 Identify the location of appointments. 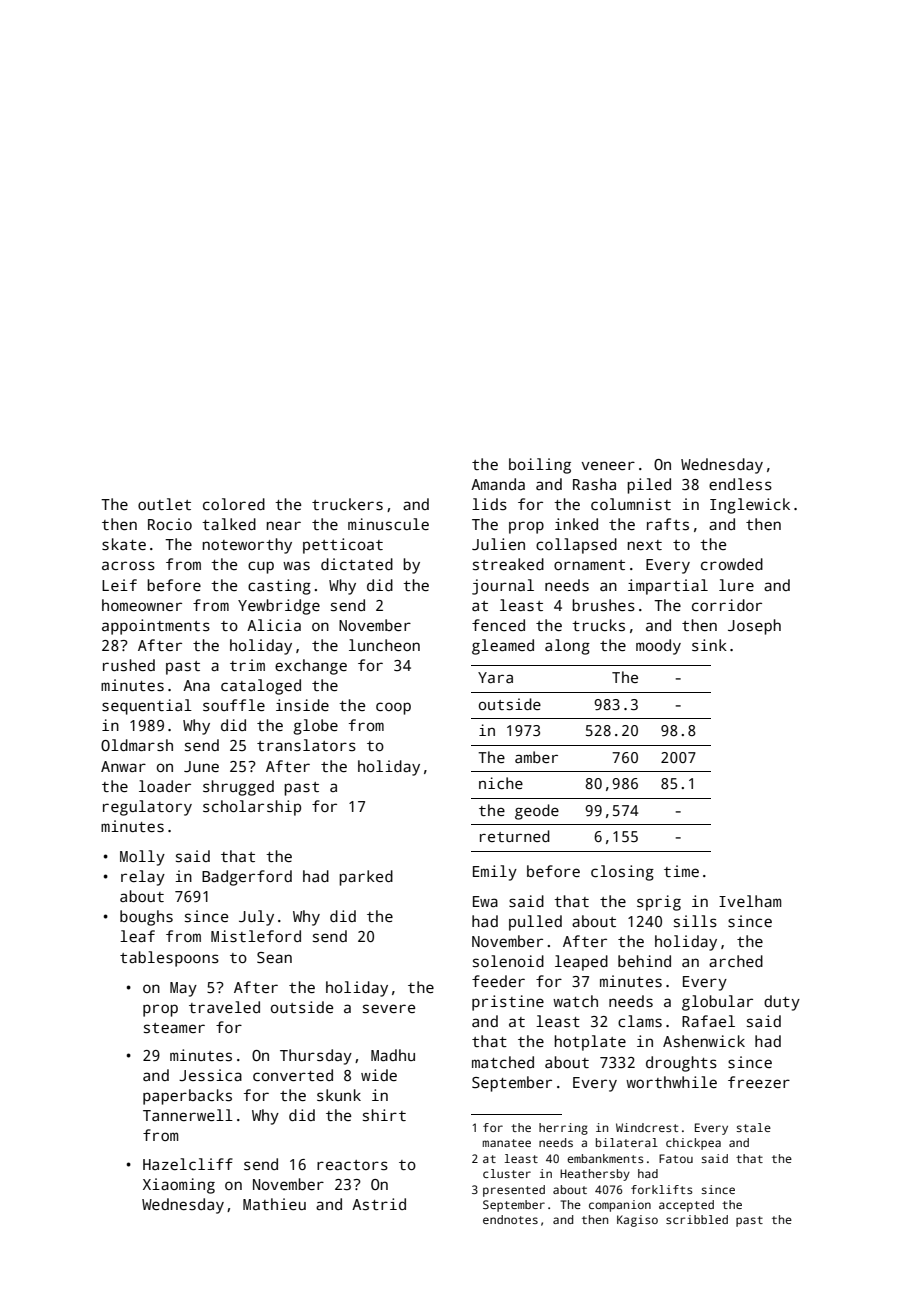
(156, 627).
